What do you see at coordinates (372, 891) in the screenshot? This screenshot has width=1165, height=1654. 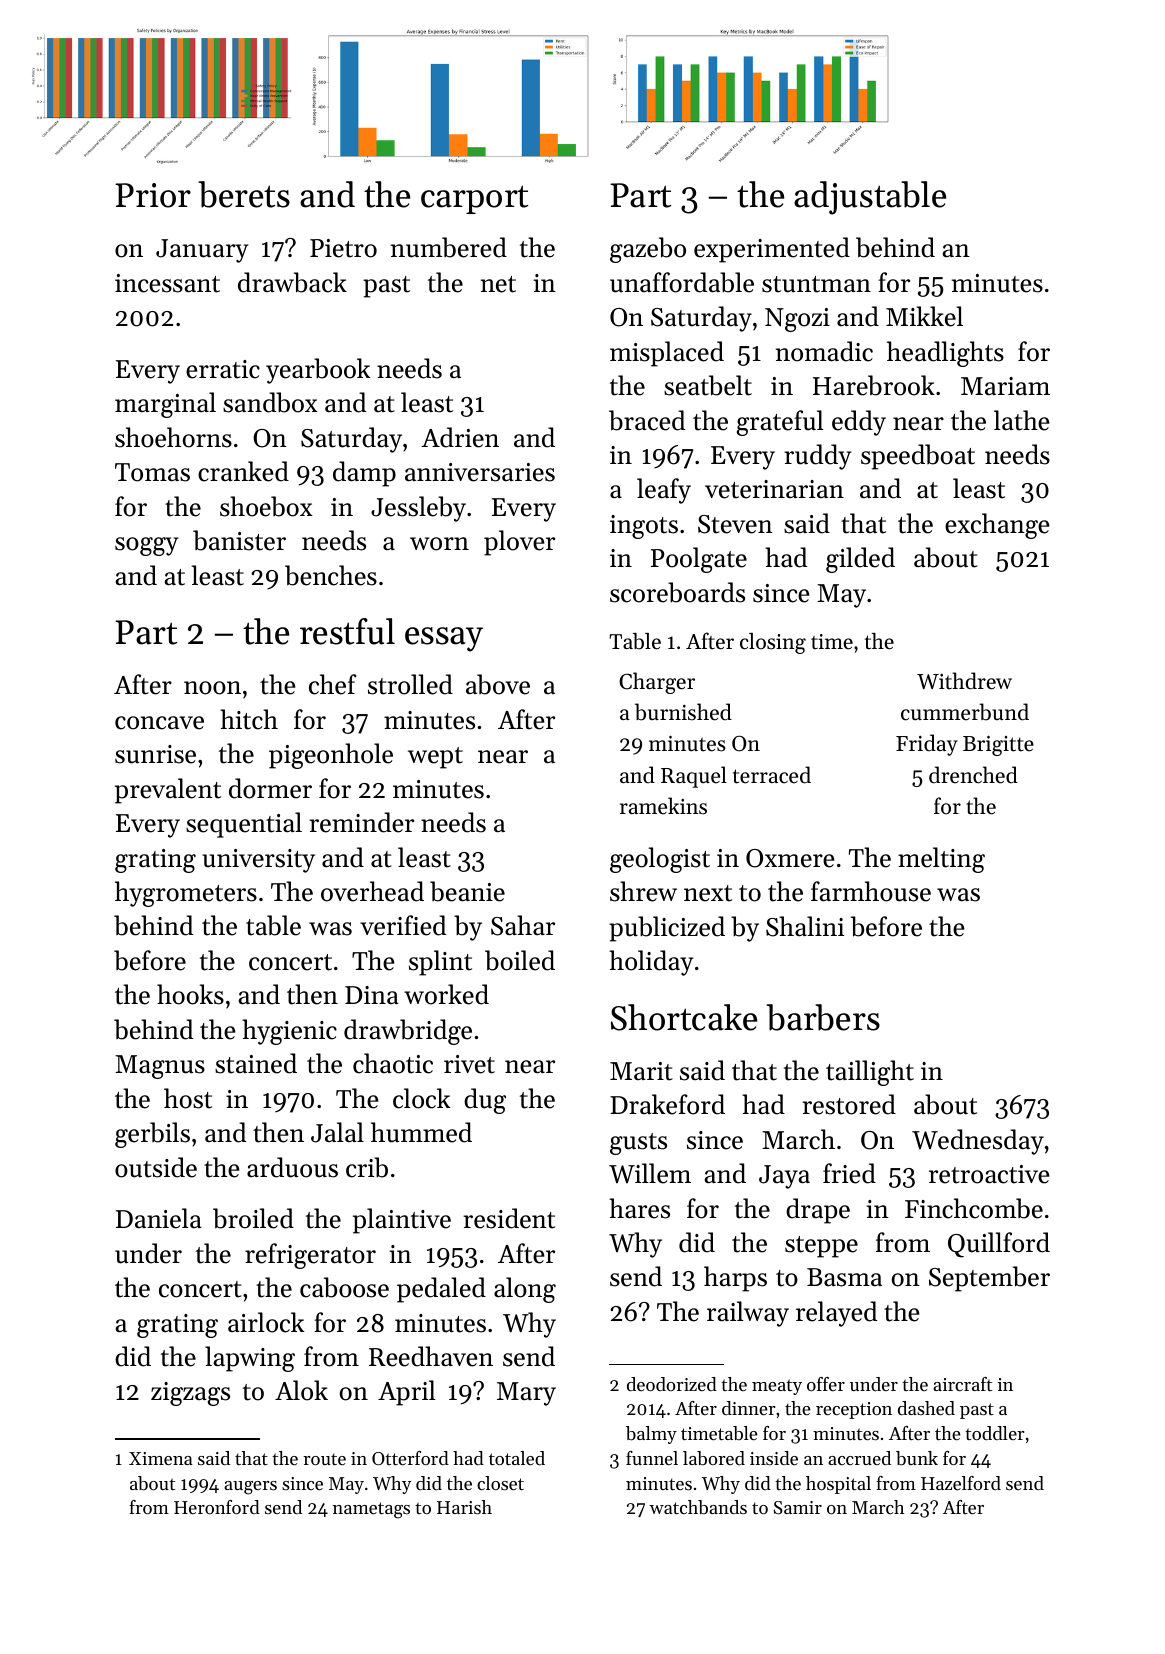 I see `overhead` at bounding box center [372, 891].
